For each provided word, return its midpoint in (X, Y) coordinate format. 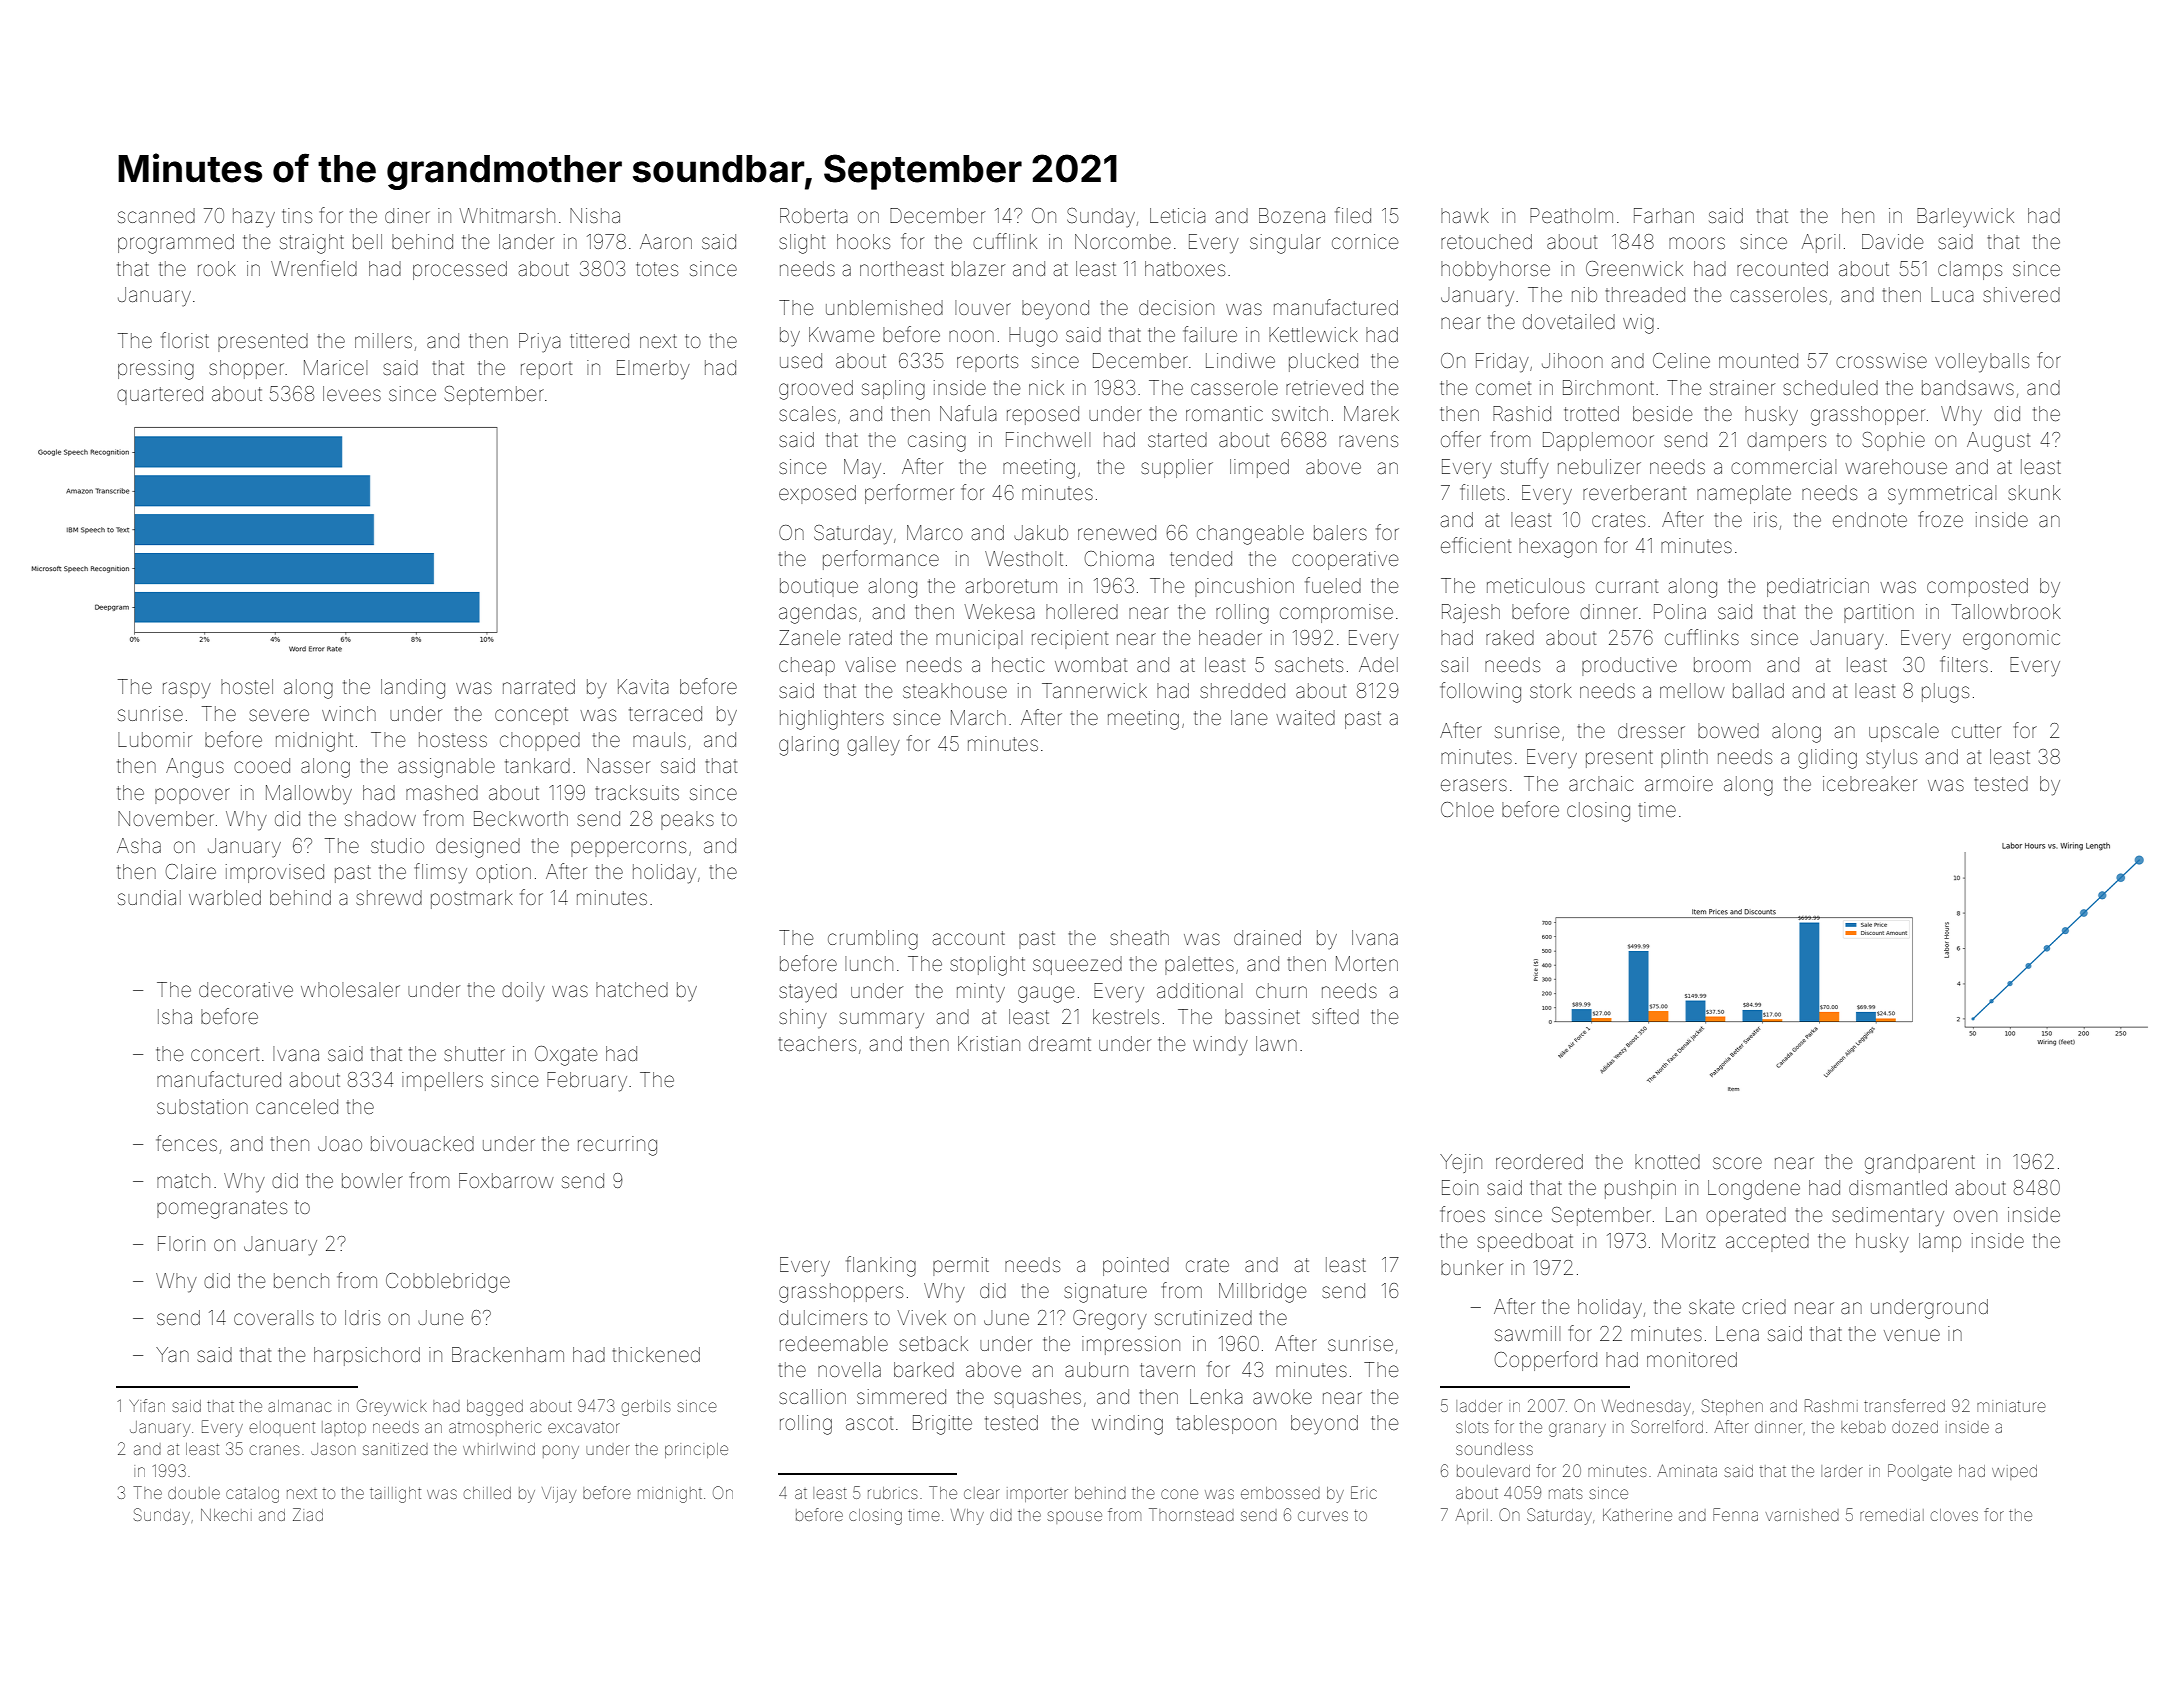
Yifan (147, 1405)
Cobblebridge (448, 1283)
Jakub (1041, 532)
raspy (187, 690)
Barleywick (1965, 218)
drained (1267, 937)
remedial (1892, 1515)
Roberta (814, 215)
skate (1712, 1306)
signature (1105, 1293)
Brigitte (942, 1425)
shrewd (389, 897)
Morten (1367, 963)
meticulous (1536, 585)
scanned (156, 215)
